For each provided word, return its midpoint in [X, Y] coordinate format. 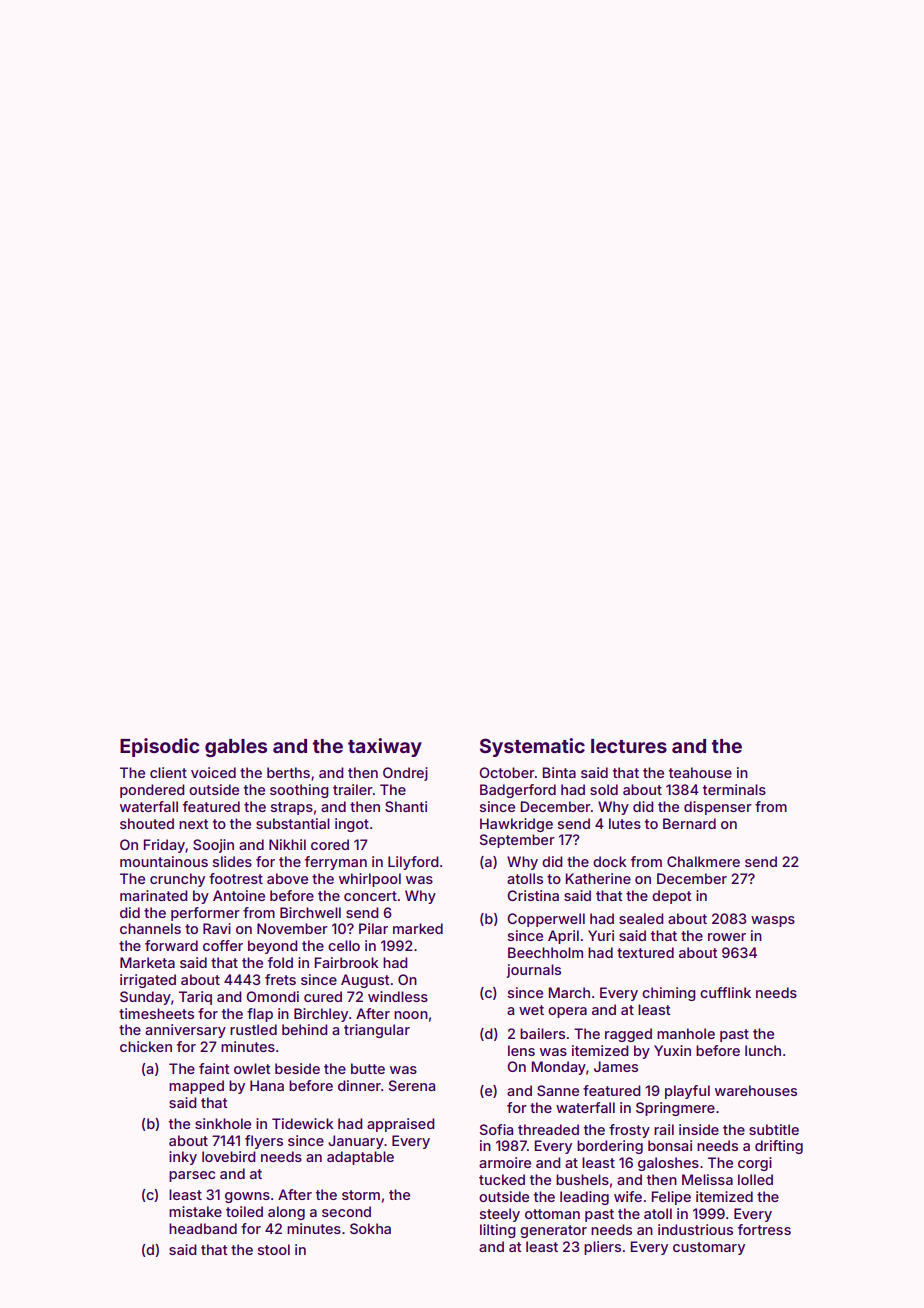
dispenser [718, 808]
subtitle [774, 1129]
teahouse [700, 772]
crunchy [177, 880]
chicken [146, 1046]
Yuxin [672, 1050]
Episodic [160, 747]
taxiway [385, 747]
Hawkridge [516, 825]
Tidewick [303, 1123]
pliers [602, 1248]
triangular [377, 1031]
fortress [764, 1229]
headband [203, 1228]
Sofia [496, 1129]
